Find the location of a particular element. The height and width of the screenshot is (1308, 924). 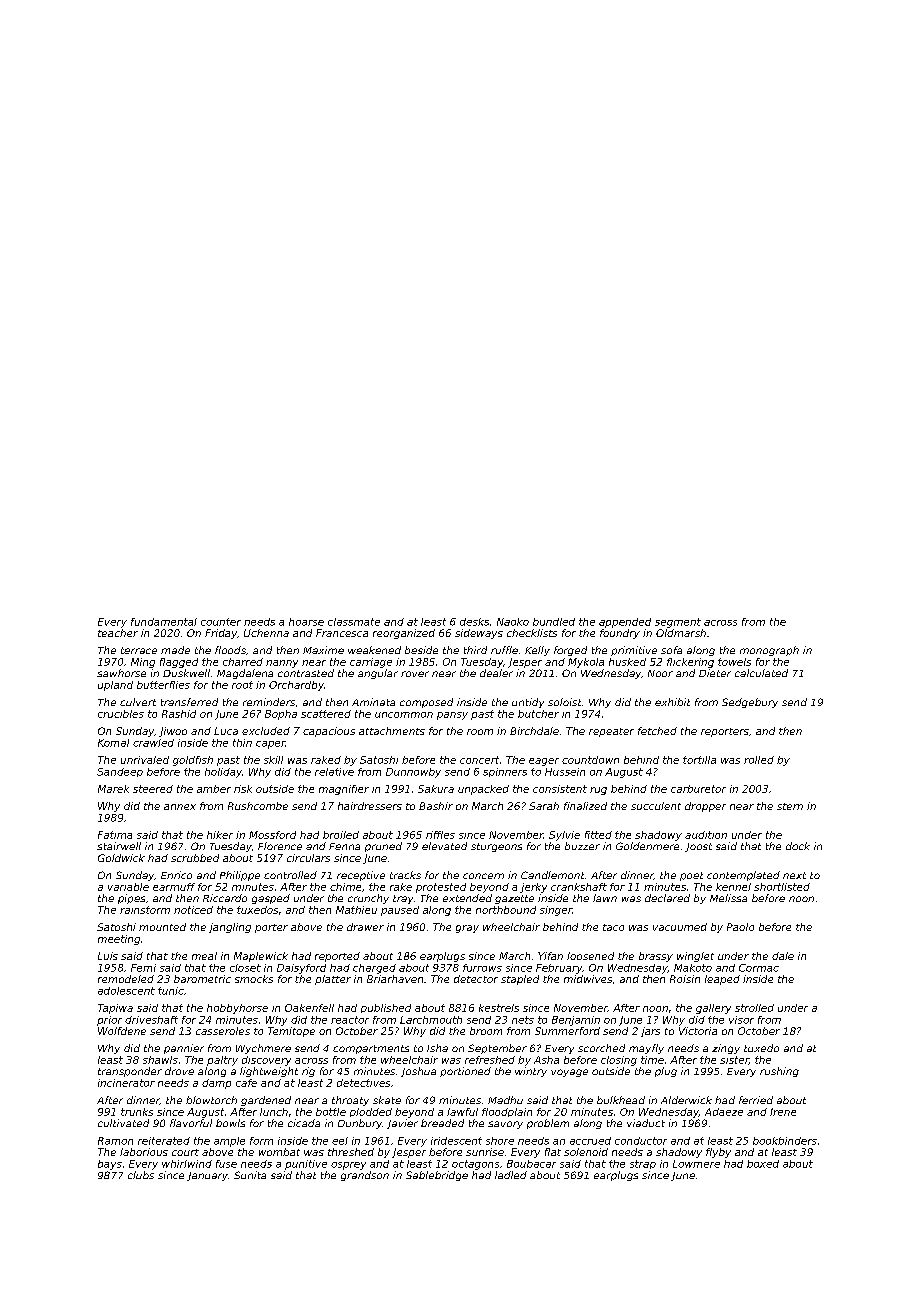

stern is located at coordinates (790, 806).
